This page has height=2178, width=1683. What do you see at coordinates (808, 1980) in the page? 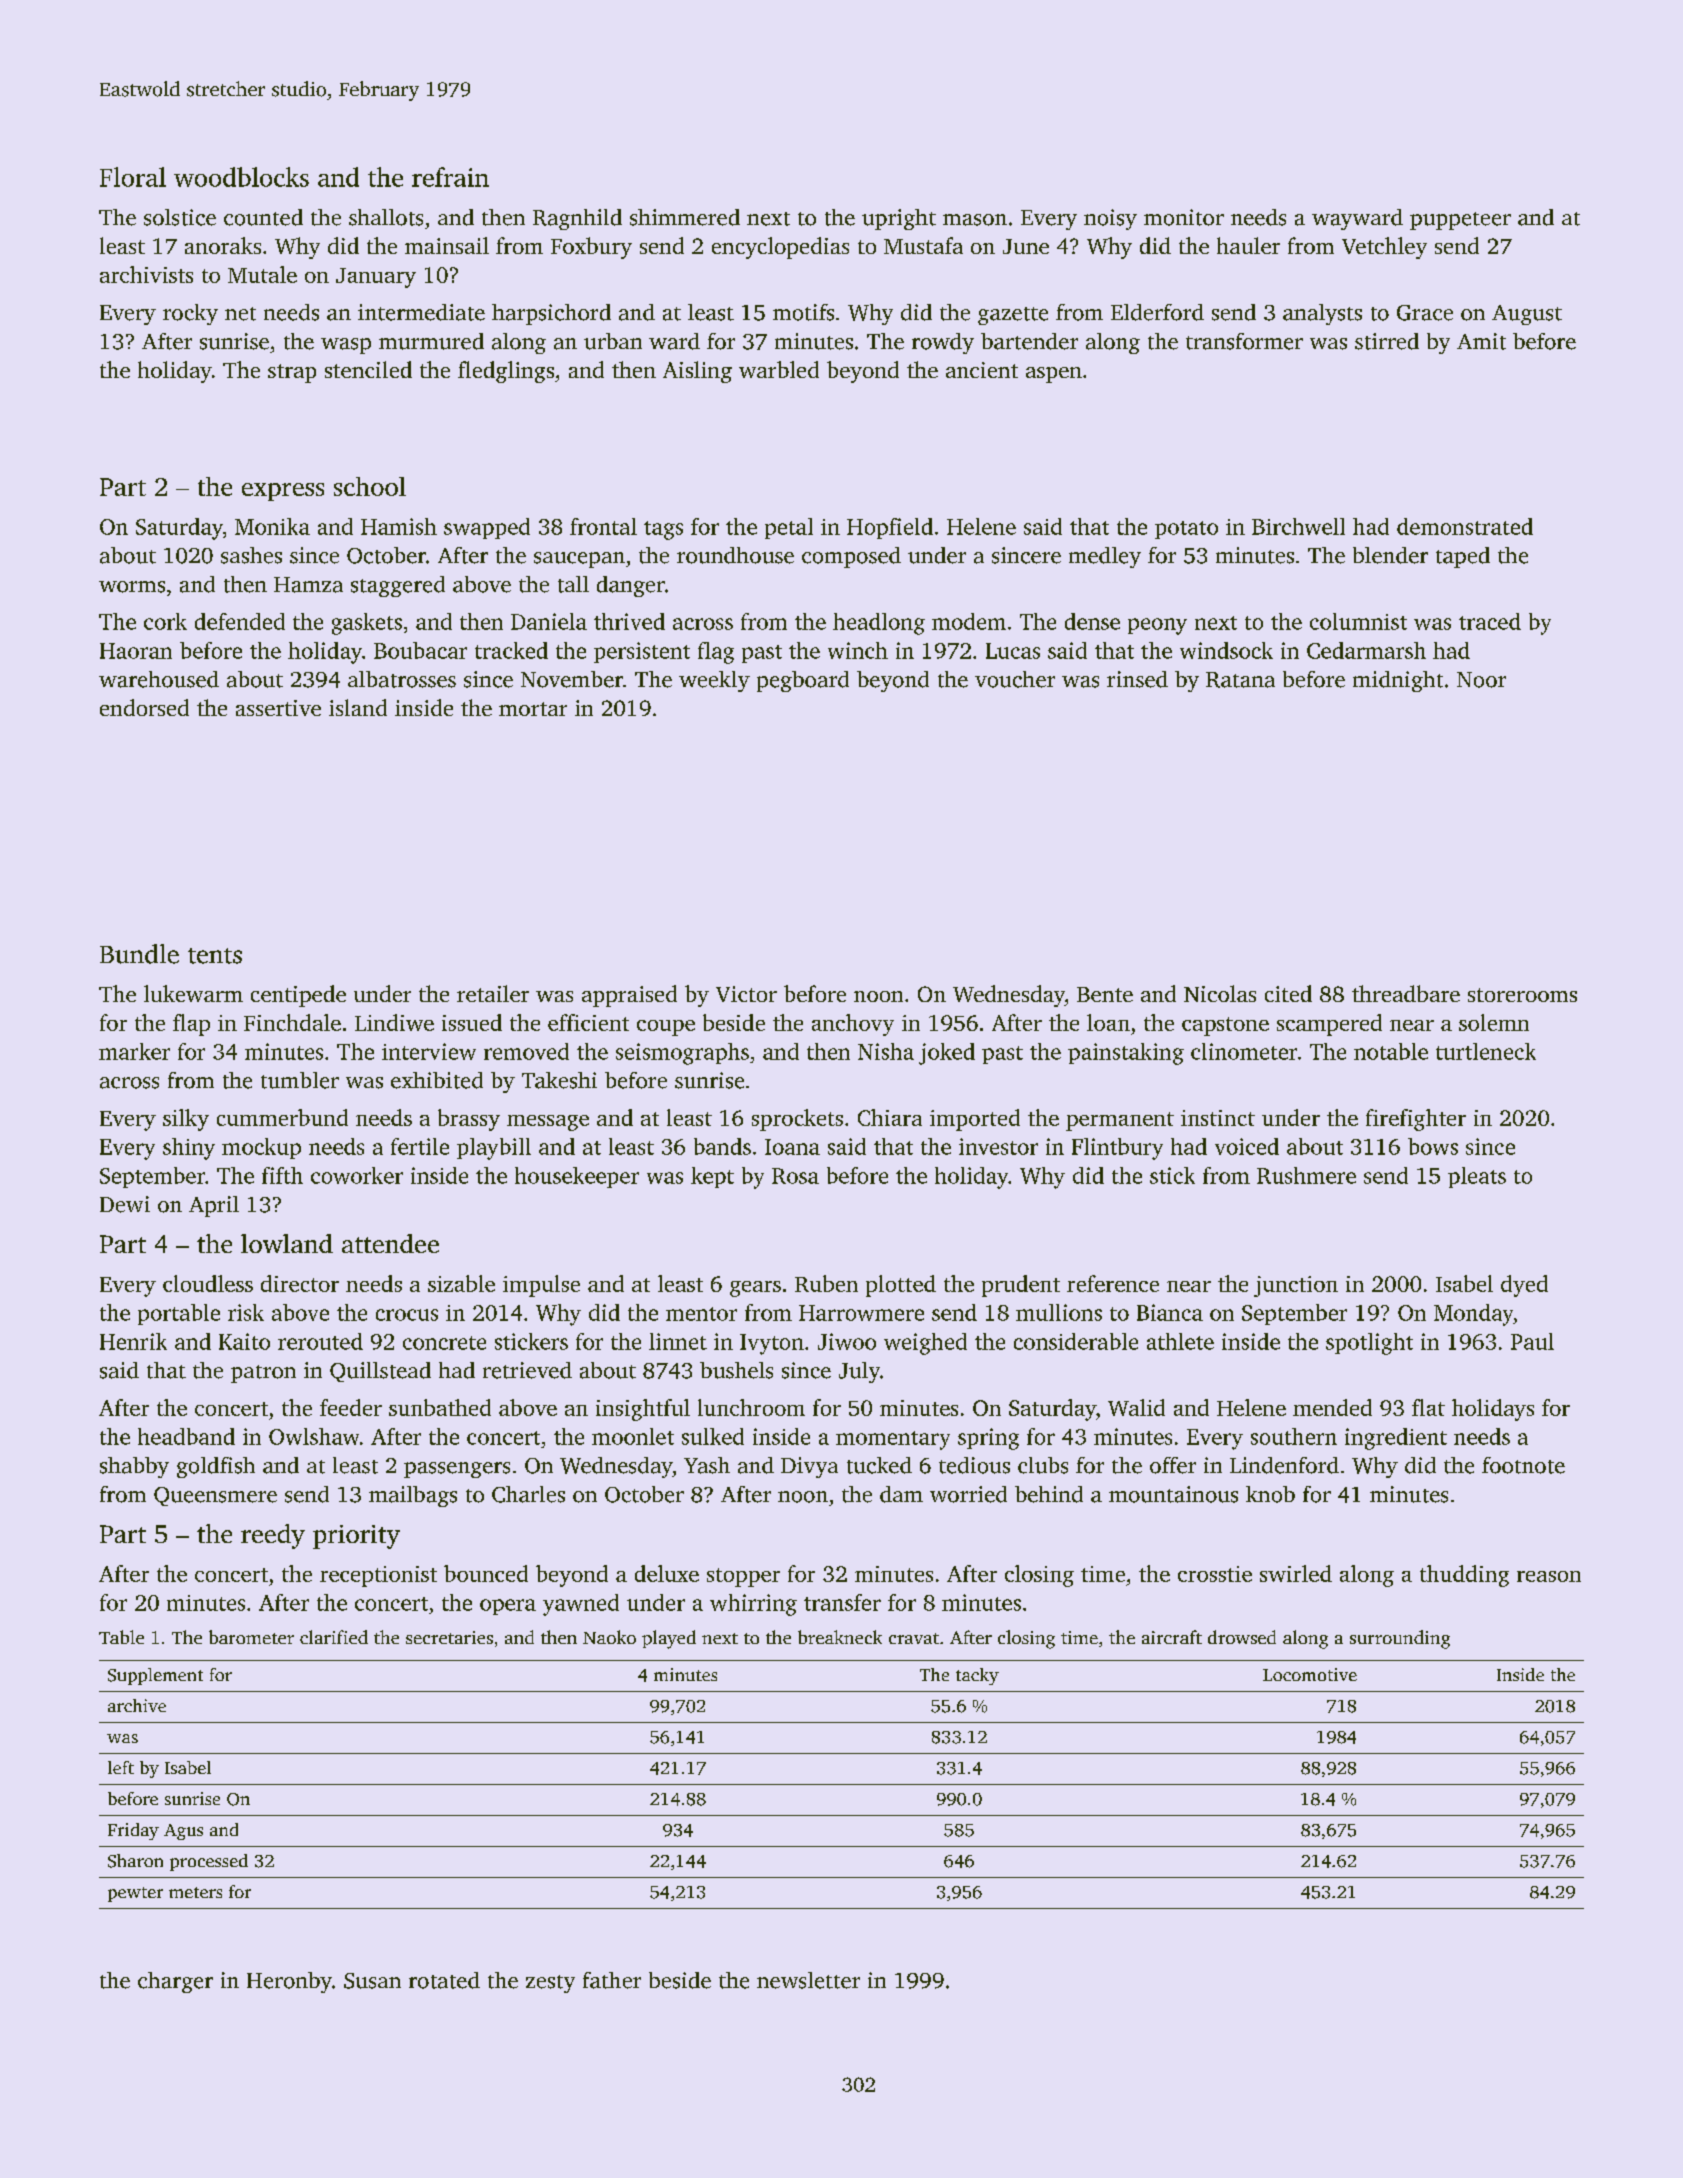
I see `newsletter` at bounding box center [808, 1980].
